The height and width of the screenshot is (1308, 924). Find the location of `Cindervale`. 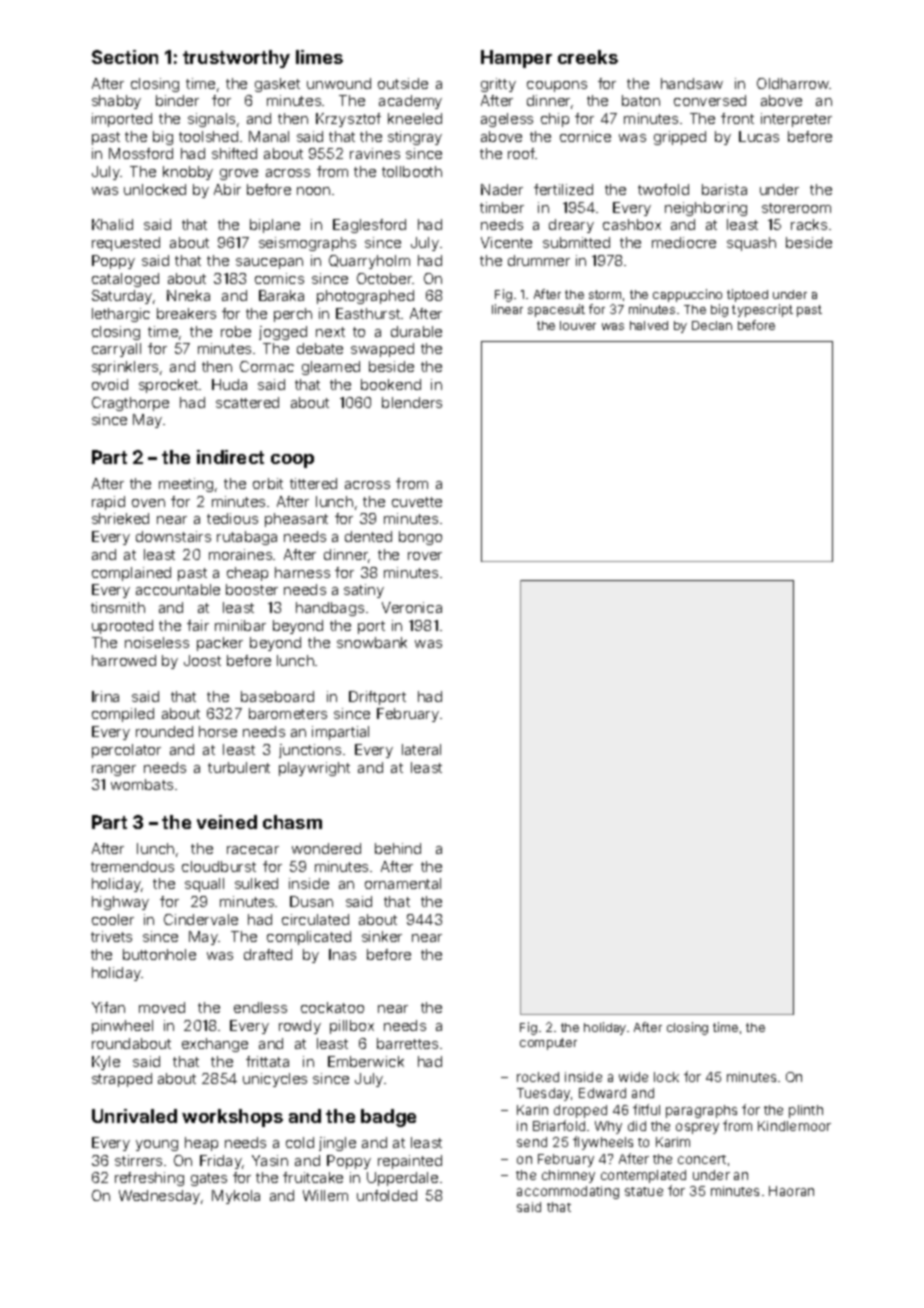

Cindervale is located at coordinates (201, 919).
